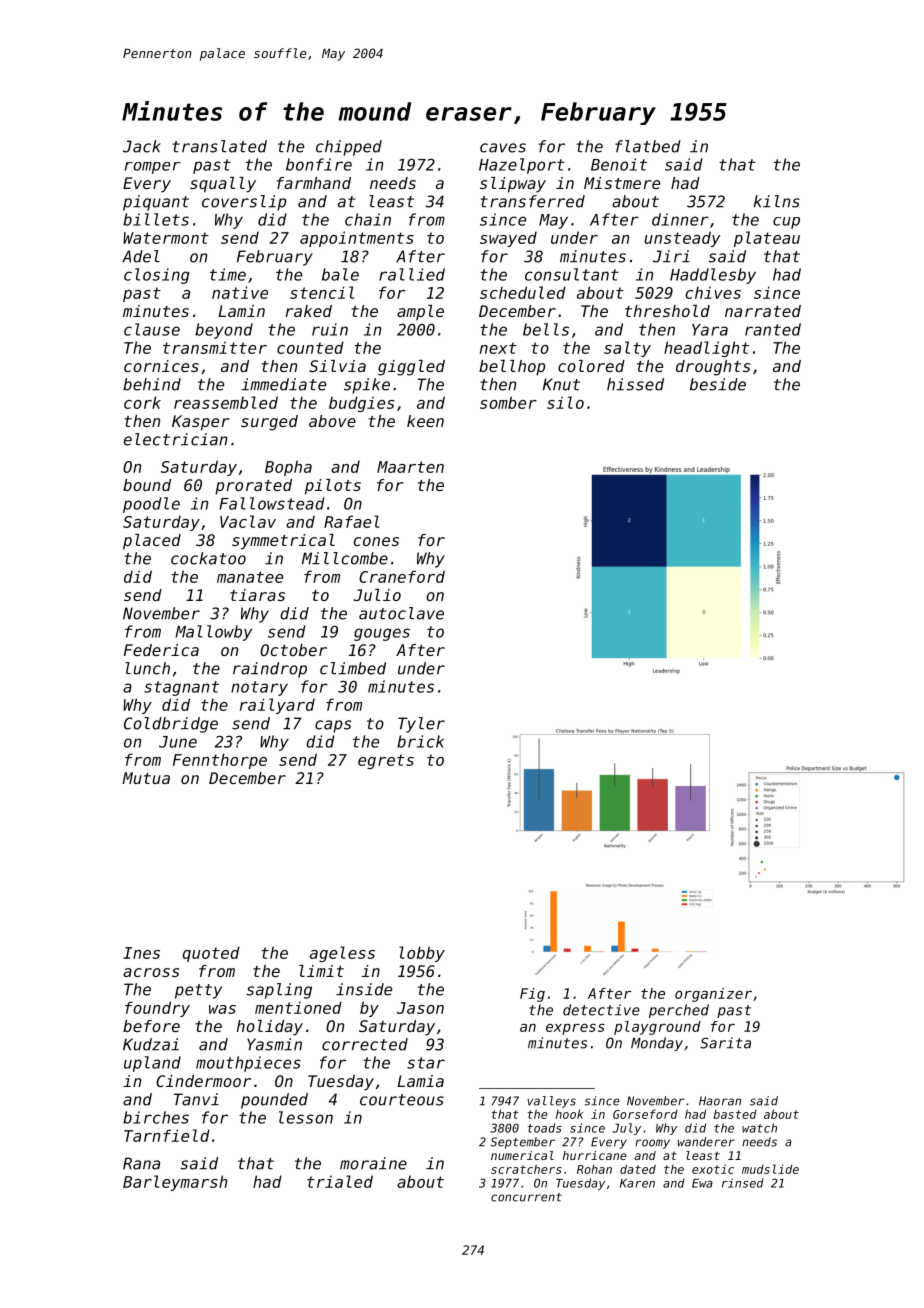  What do you see at coordinates (402, 576) in the screenshot?
I see `Craneford` at bounding box center [402, 576].
